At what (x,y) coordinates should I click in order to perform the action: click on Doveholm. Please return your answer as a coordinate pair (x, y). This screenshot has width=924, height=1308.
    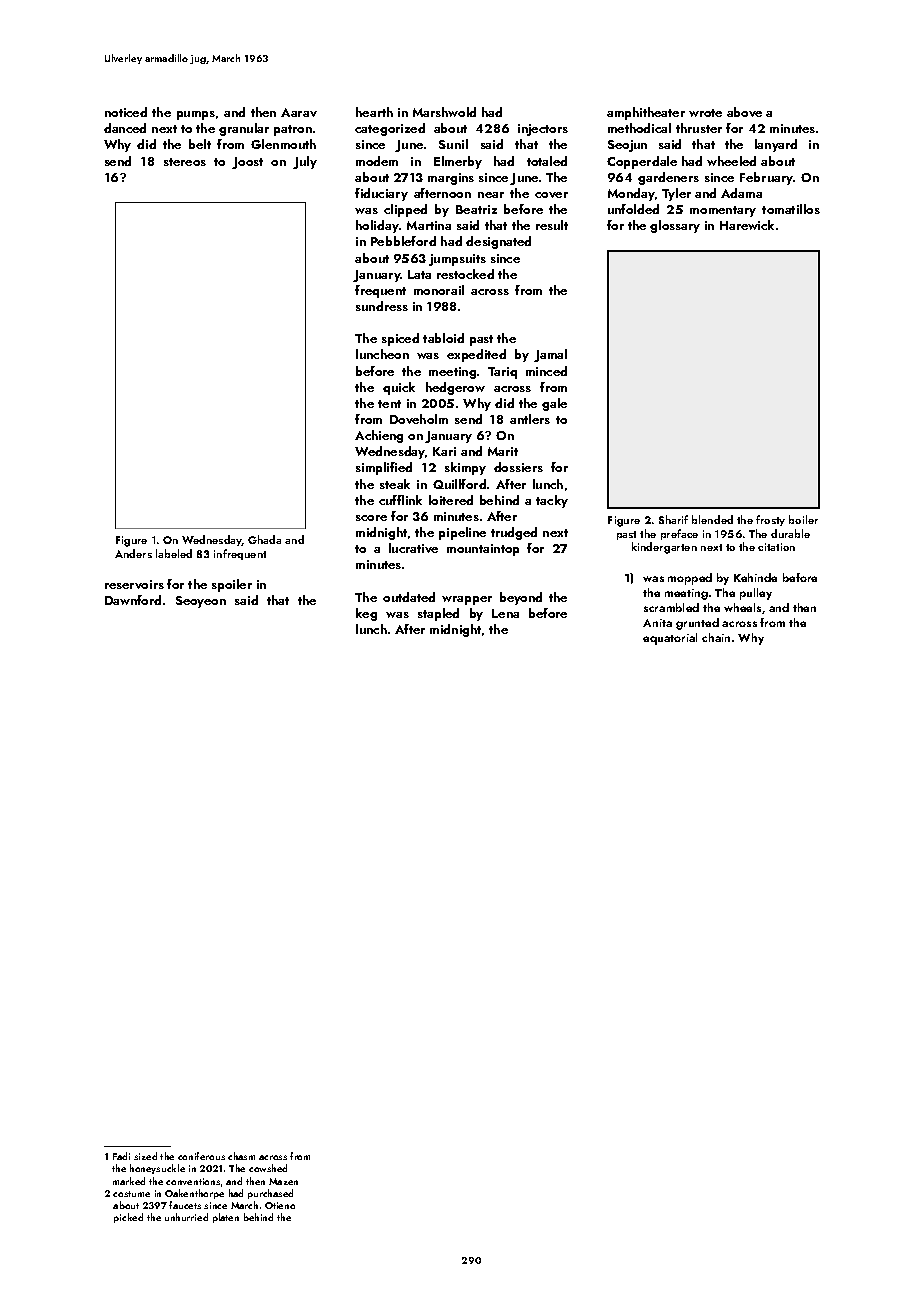
    Looking at the image, I should click on (419, 419).
